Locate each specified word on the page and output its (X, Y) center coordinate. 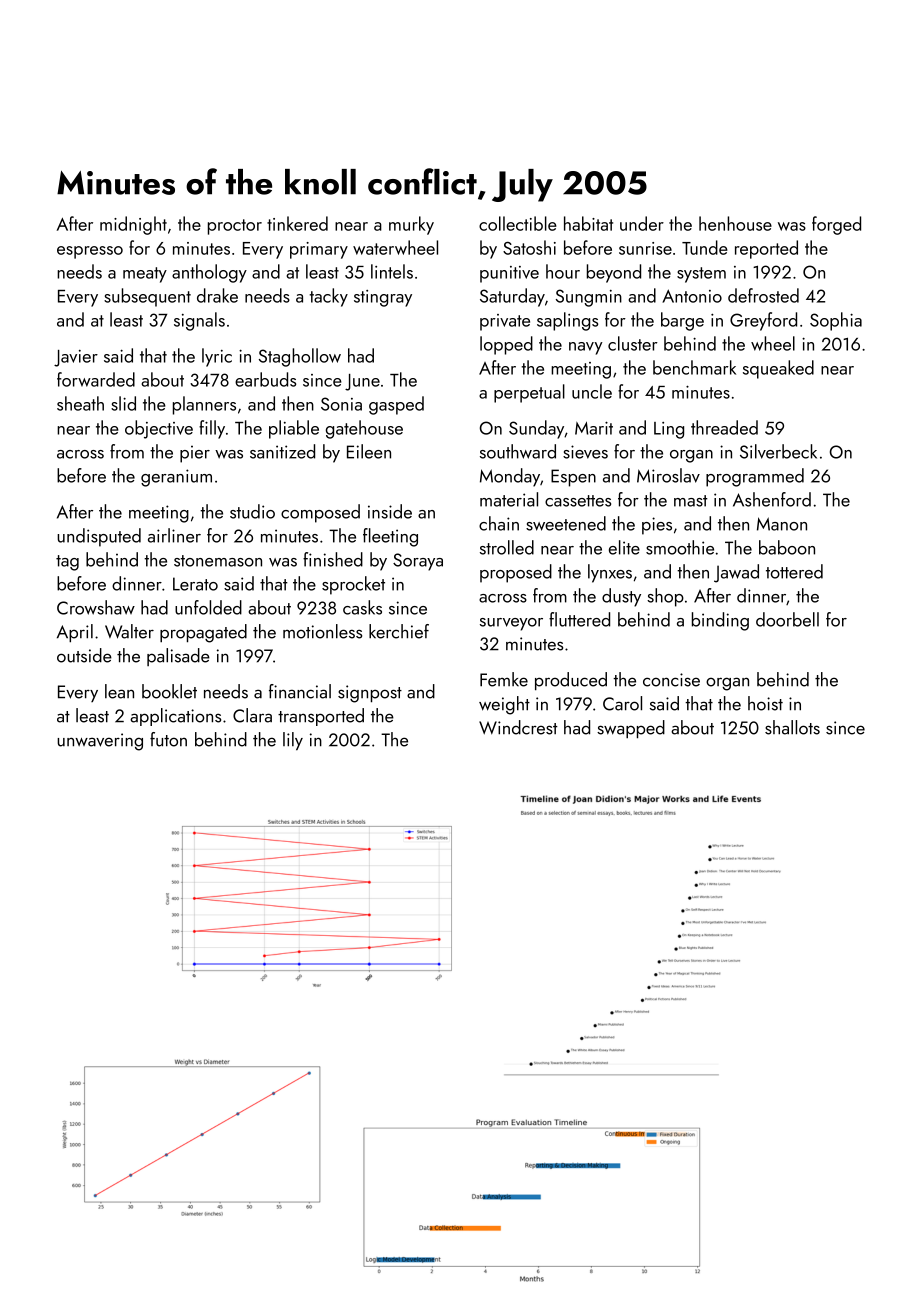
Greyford (763, 321)
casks (362, 607)
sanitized (282, 451)
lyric (217, 357)
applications (175, 717)
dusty (621, 597)
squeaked (778, 369)
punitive (509, 274)
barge (682, 321)
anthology (209, 273)
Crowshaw (96, 607)
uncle (592, 391)
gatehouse (364, 429)
